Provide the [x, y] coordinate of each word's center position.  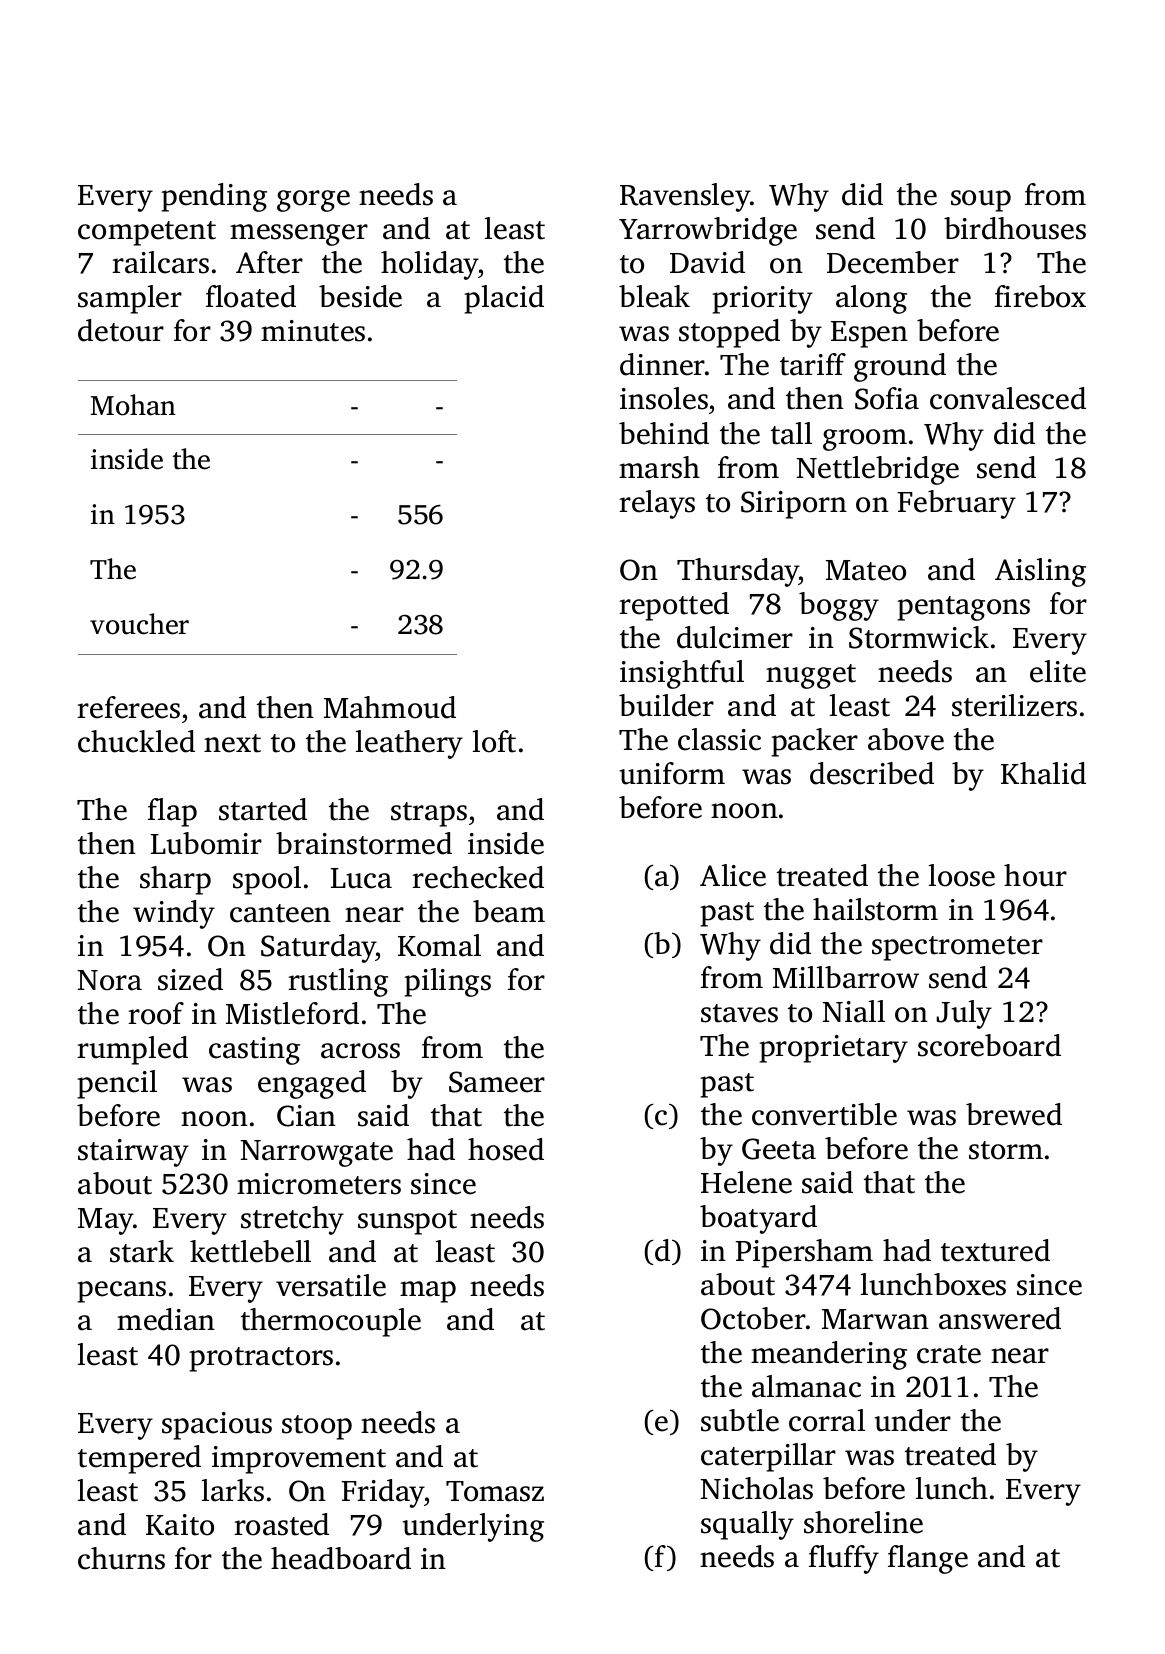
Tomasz [495, 1491]
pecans [121, 1292]
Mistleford [292, 1013]
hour [1035, 875]
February [956, 504]
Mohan [133, 405]
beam [509, 911]
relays [657, 504]
